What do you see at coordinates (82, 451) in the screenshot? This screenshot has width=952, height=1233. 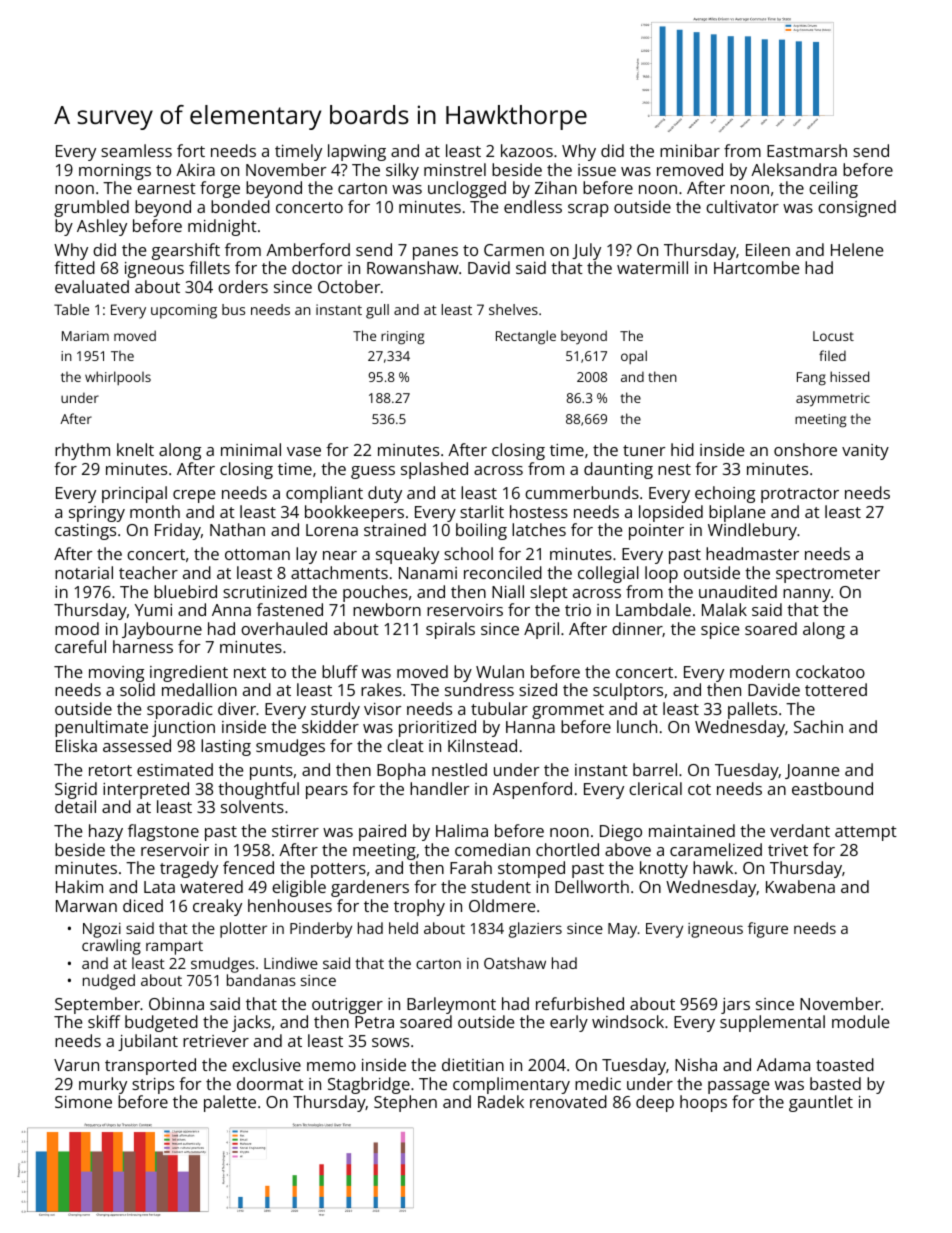 I see `rhythm` at bounding box center [82, 451].
